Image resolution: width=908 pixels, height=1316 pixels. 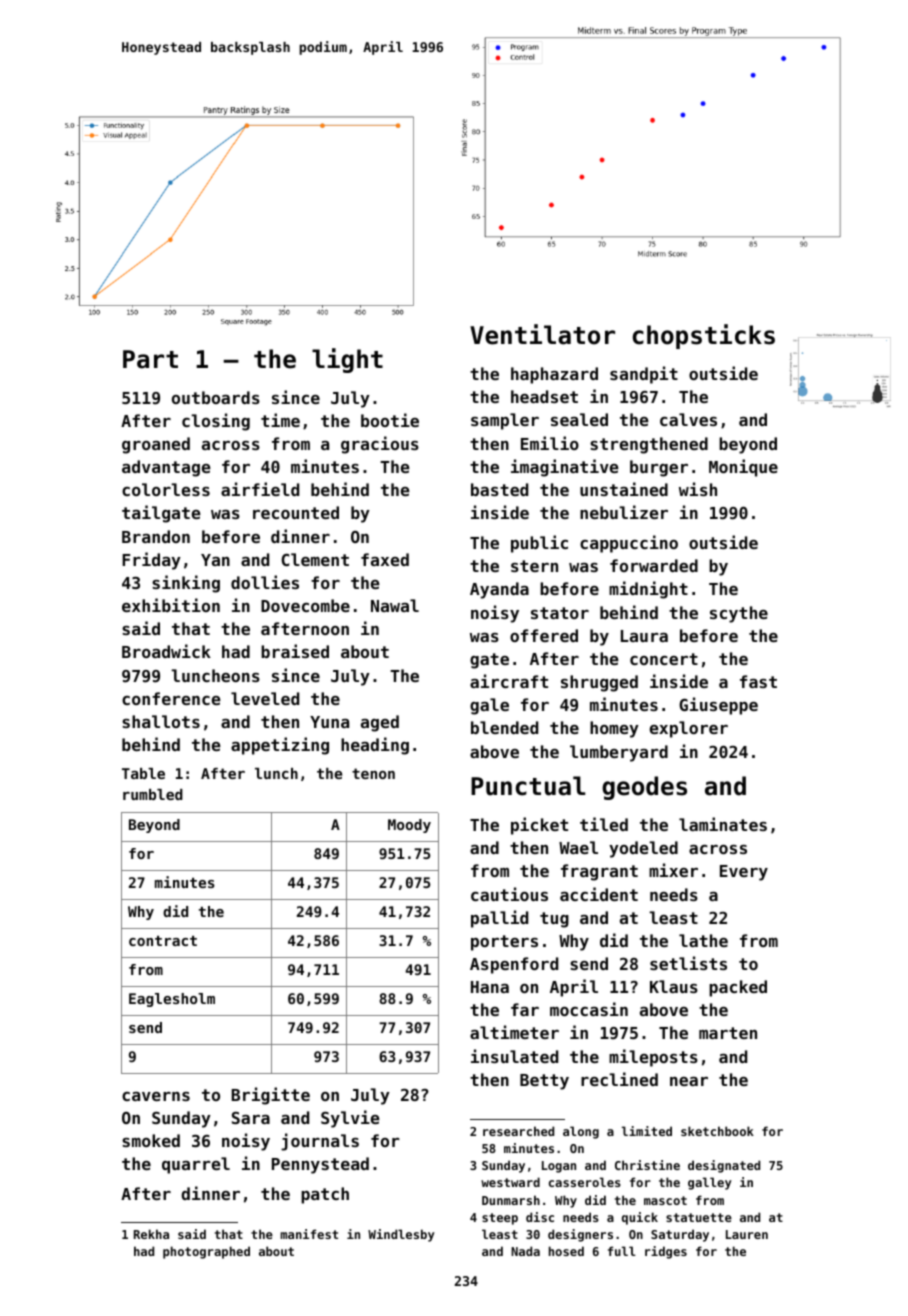 What do you see at coordinates (528, 786) in the image?
I see `Punctual` at bounding box center [528, 786].
